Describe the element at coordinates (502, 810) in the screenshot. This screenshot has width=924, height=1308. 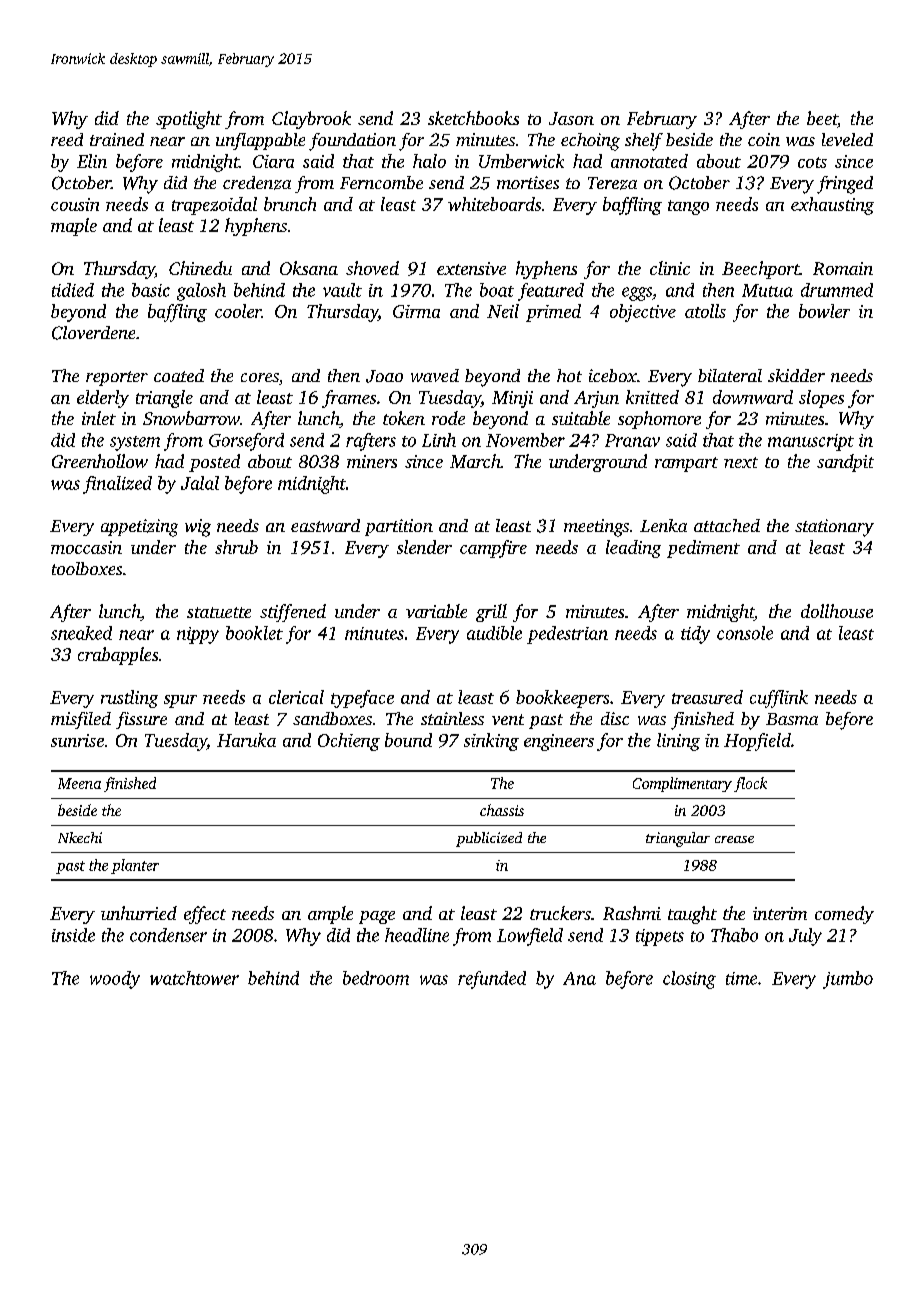
I see `chassis` at that location.
